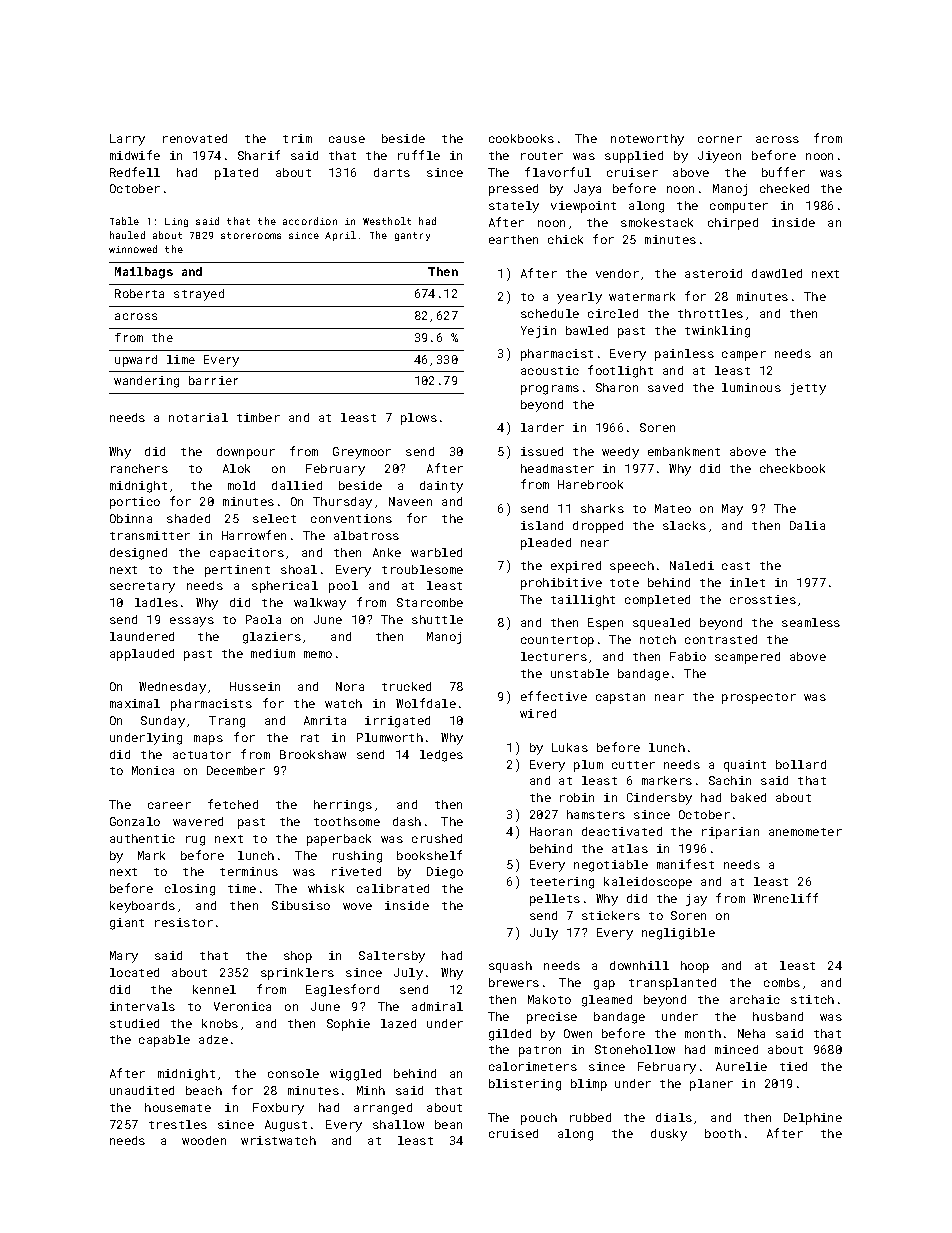 The image size is (952, 1233). Describe the element at coordinates (811, 622) in the screenshot. I see `seamless` at that location.
